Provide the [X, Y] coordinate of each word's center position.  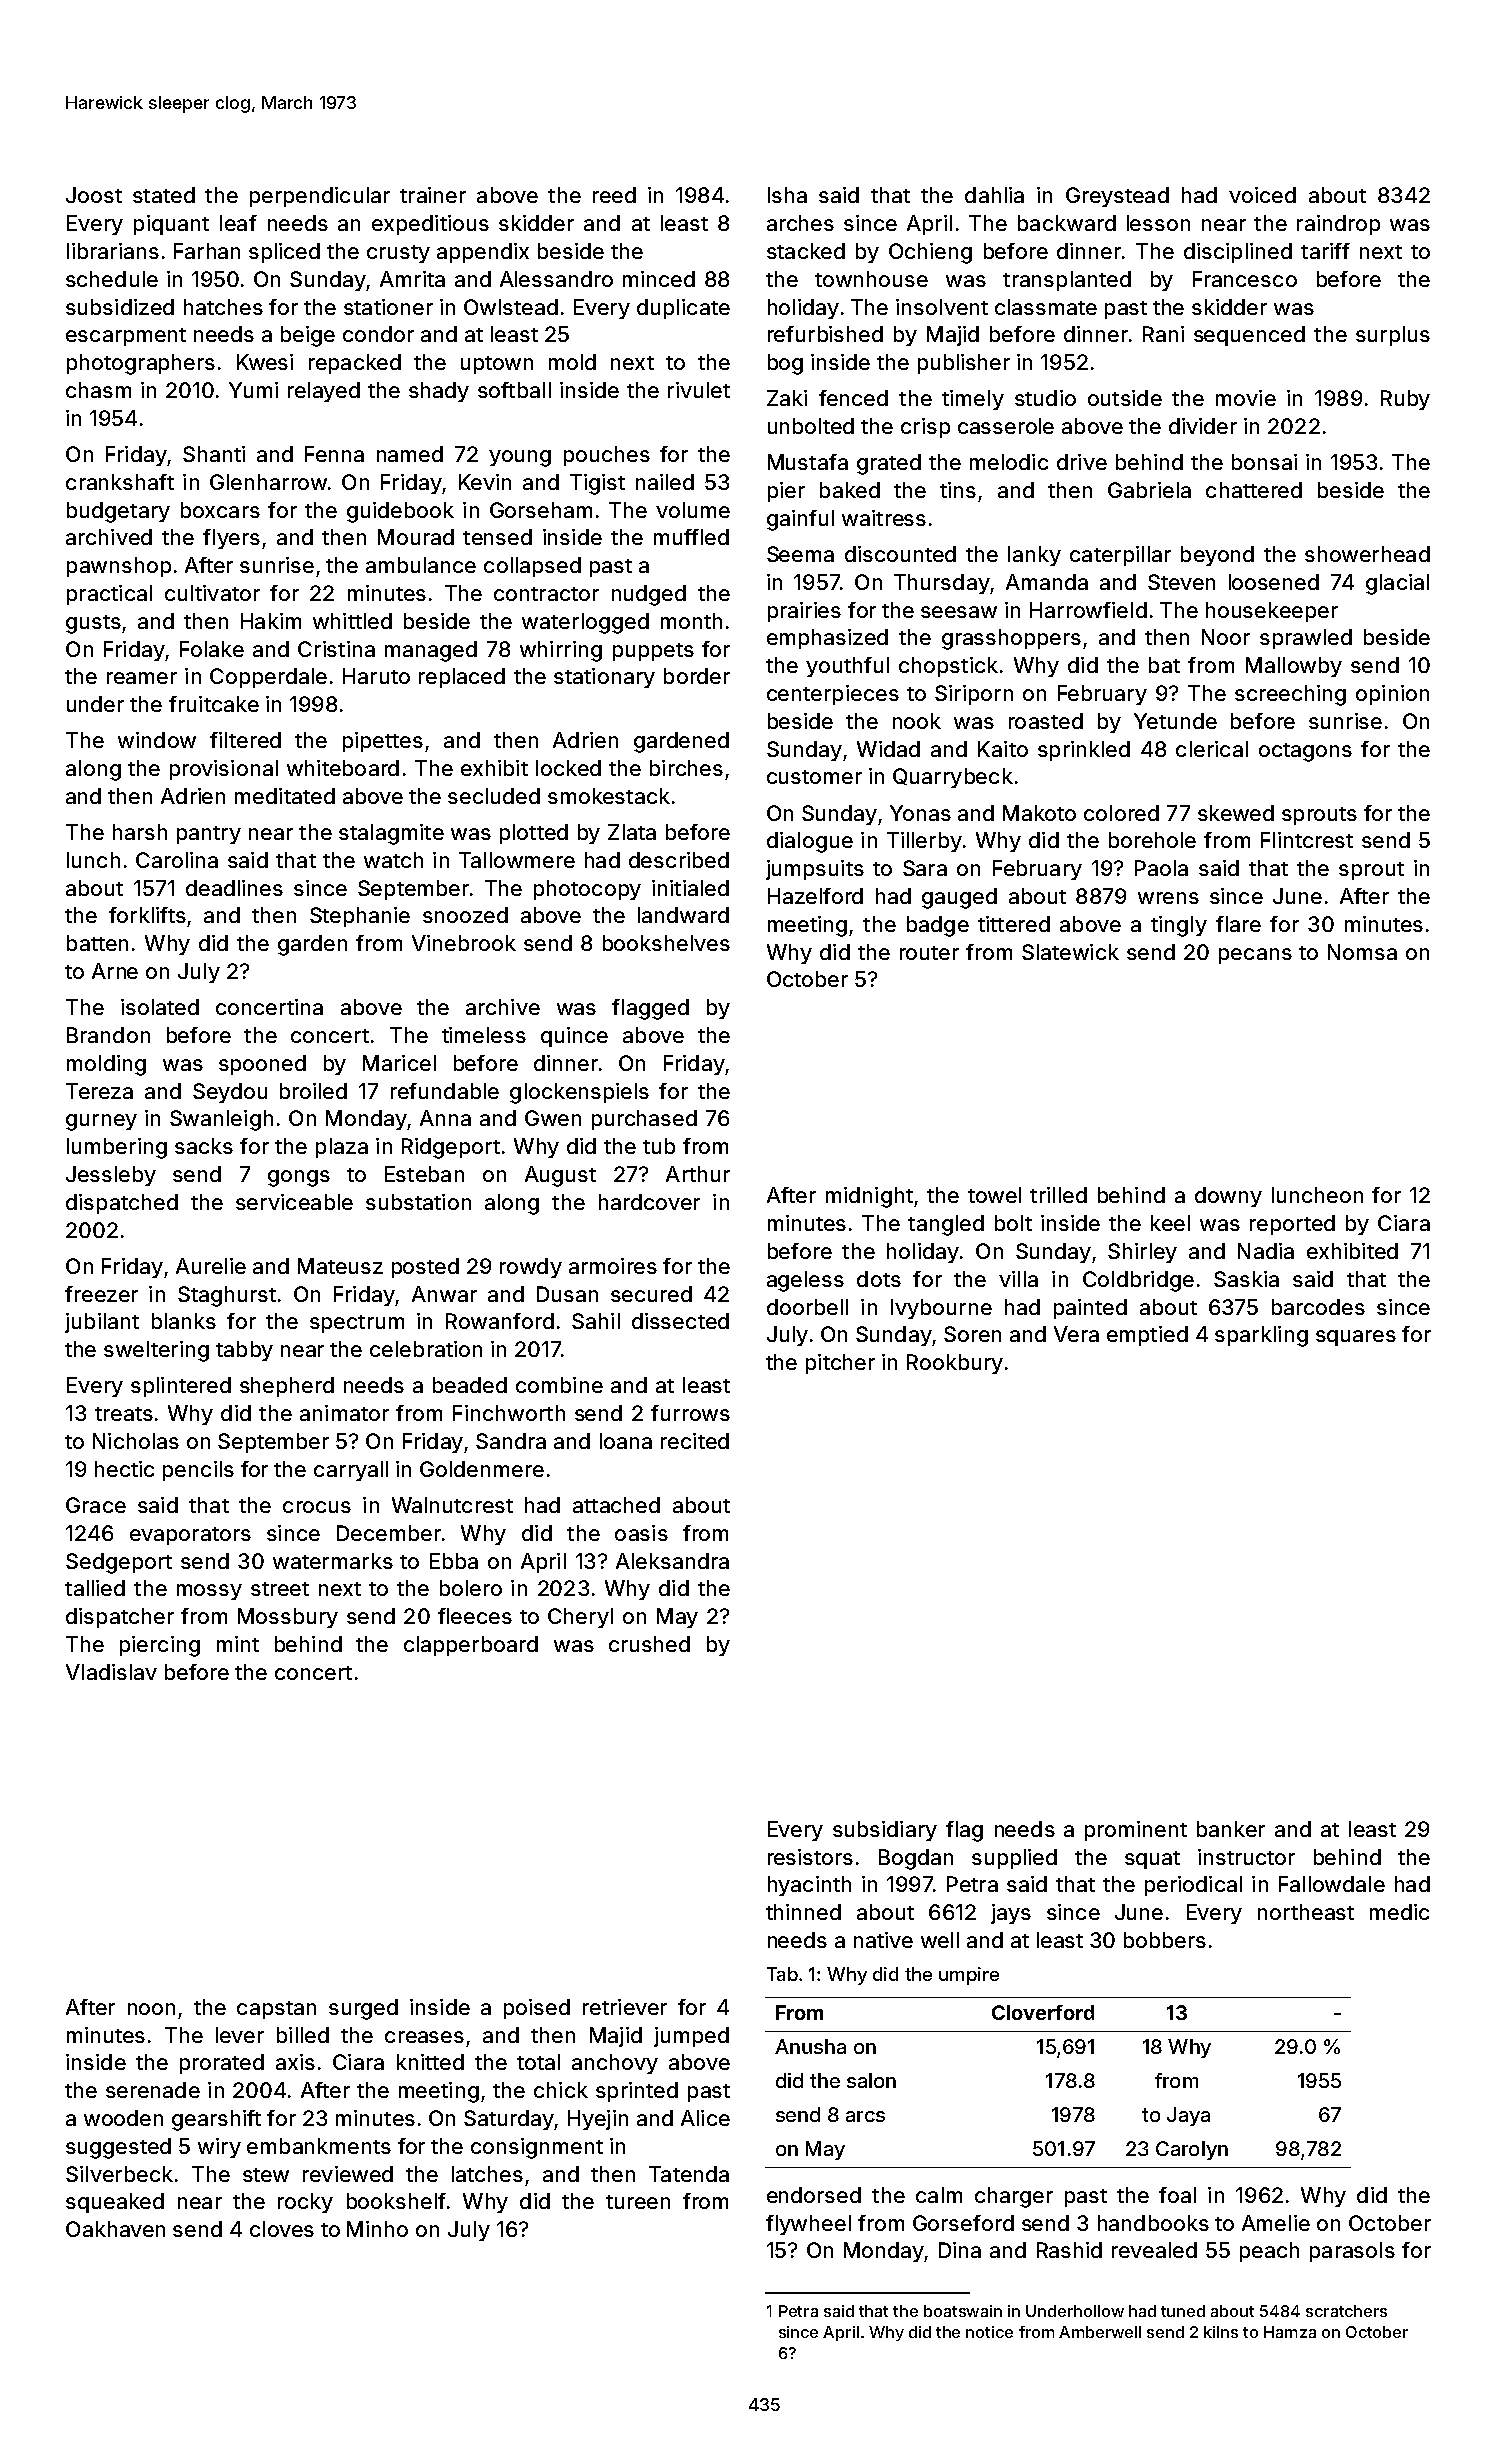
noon [151, 2009]
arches [800, 223]
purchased [644, 1120]
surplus [1393, 336]
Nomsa [1362, 952]
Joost [94, 195]
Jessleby [111, 1176]
